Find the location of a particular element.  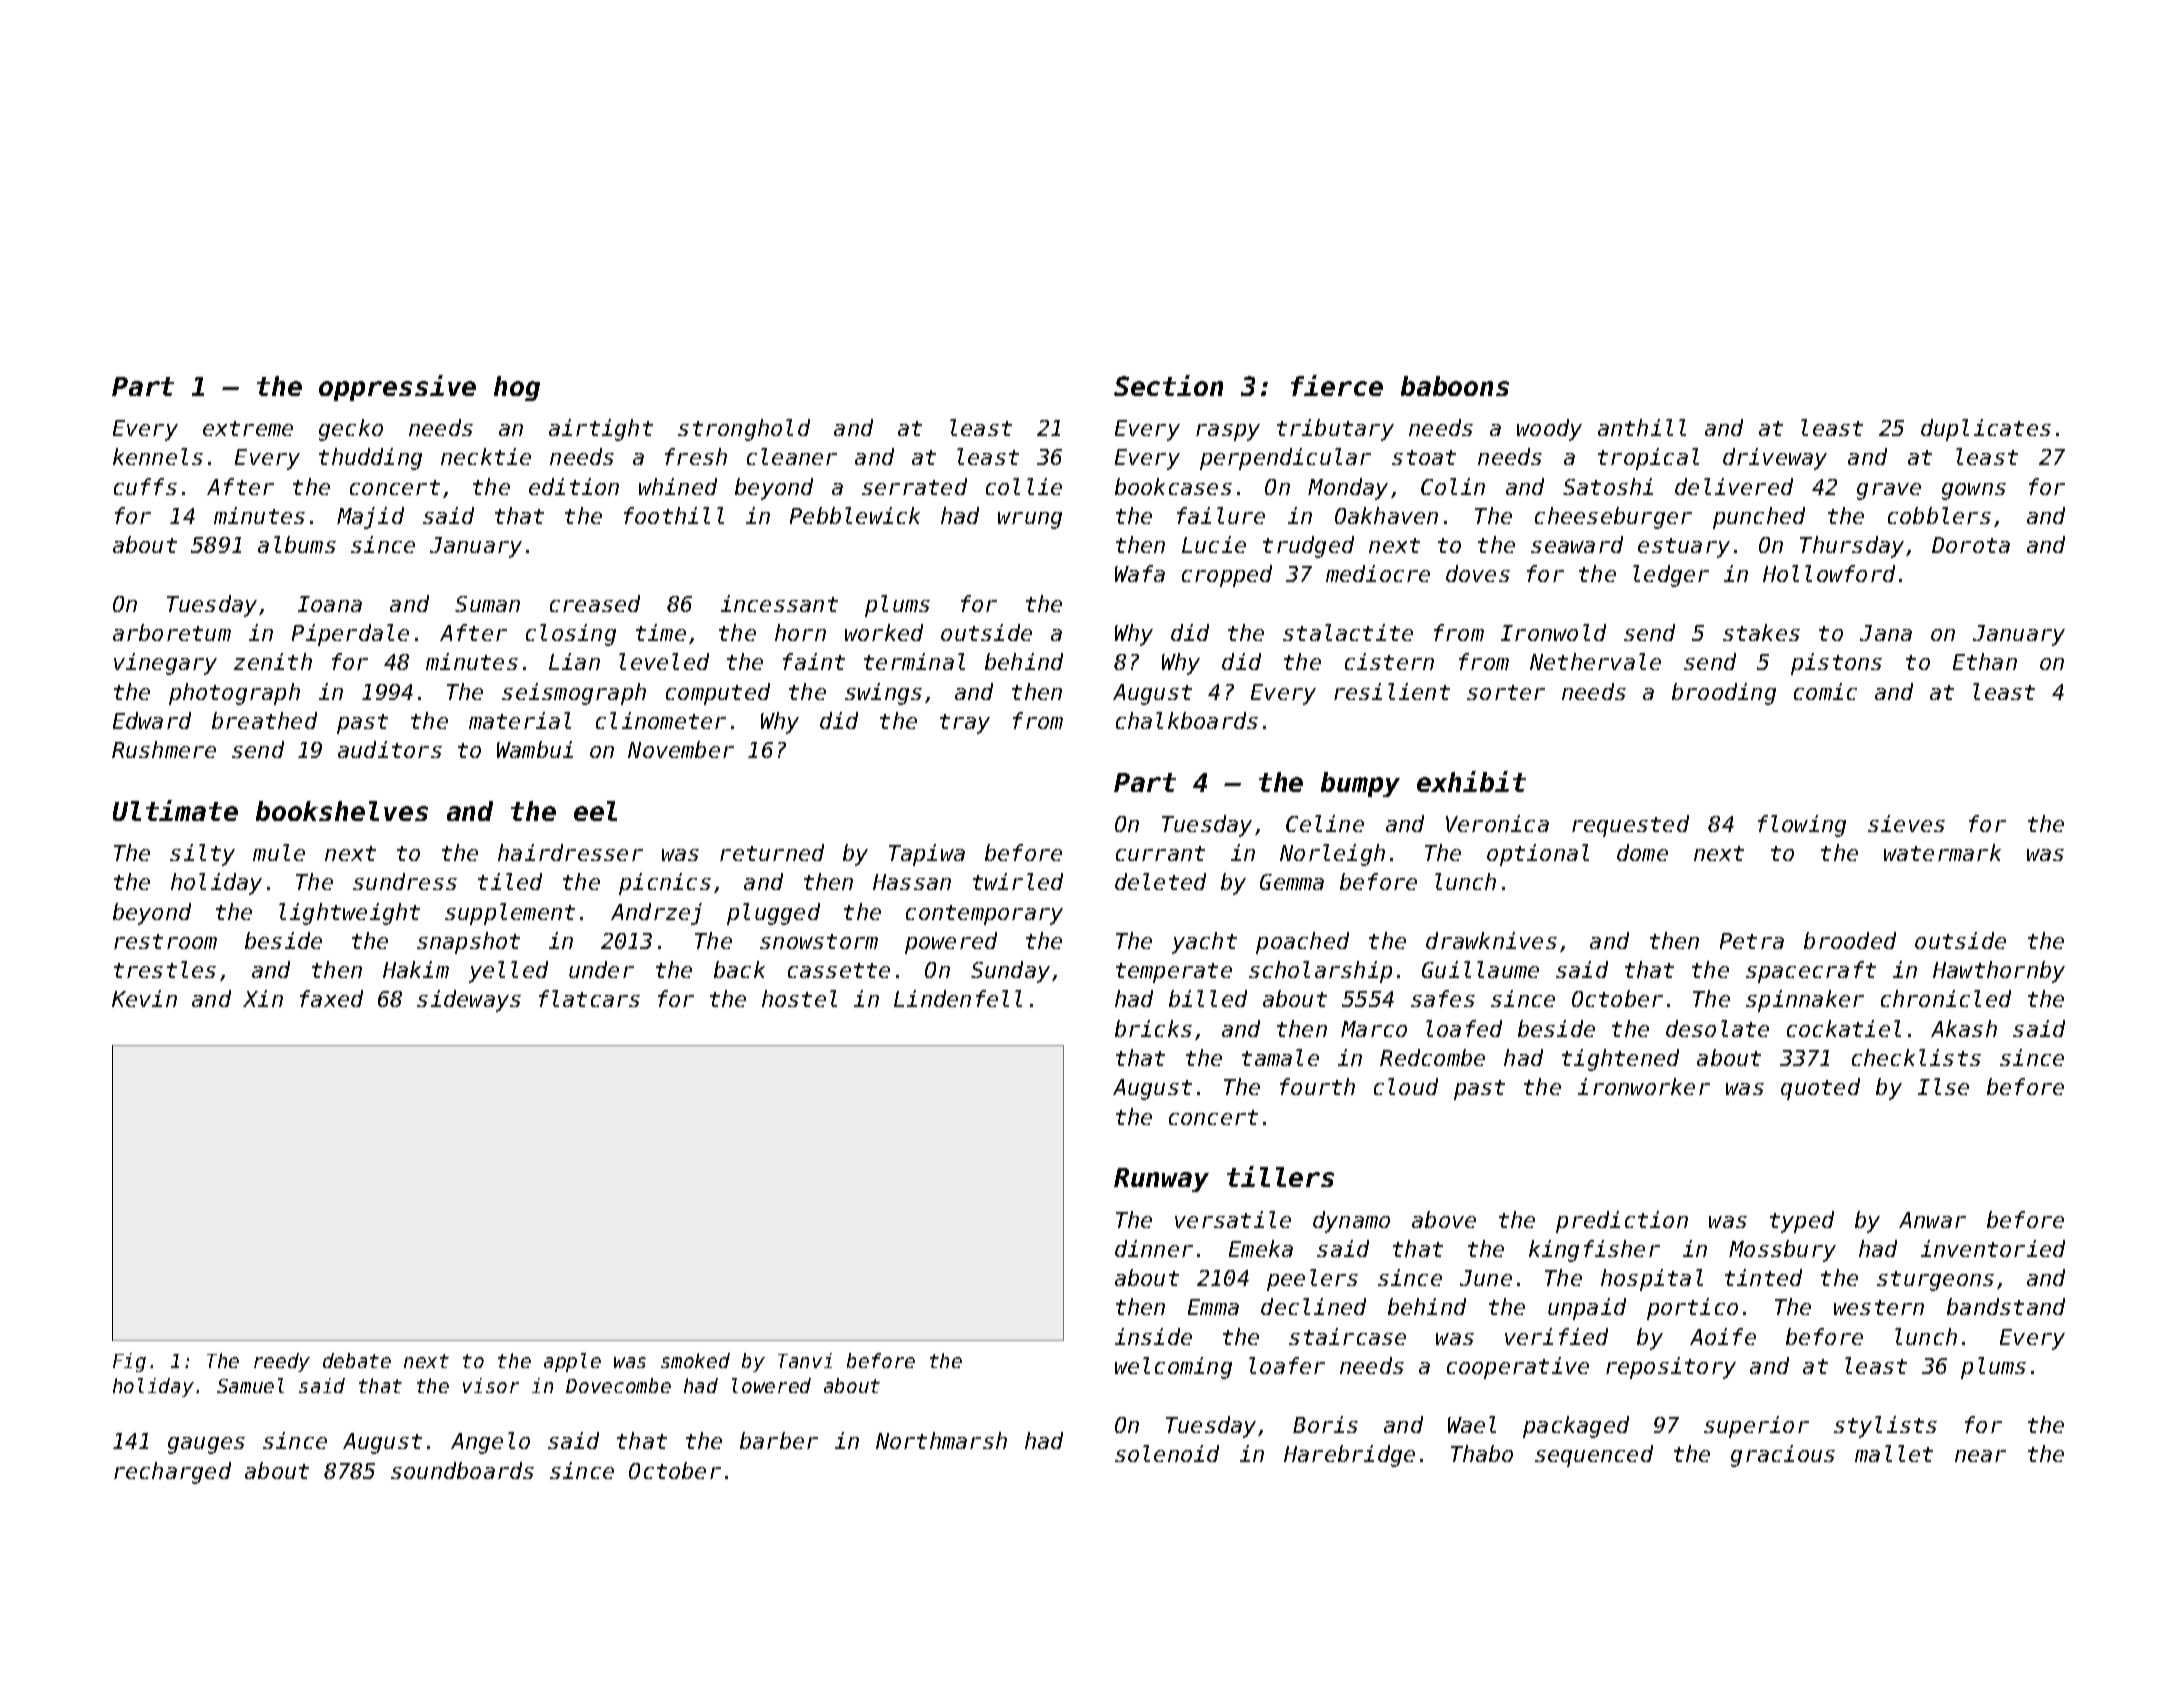

sequenced is located at coordinates (1594, 1456).
